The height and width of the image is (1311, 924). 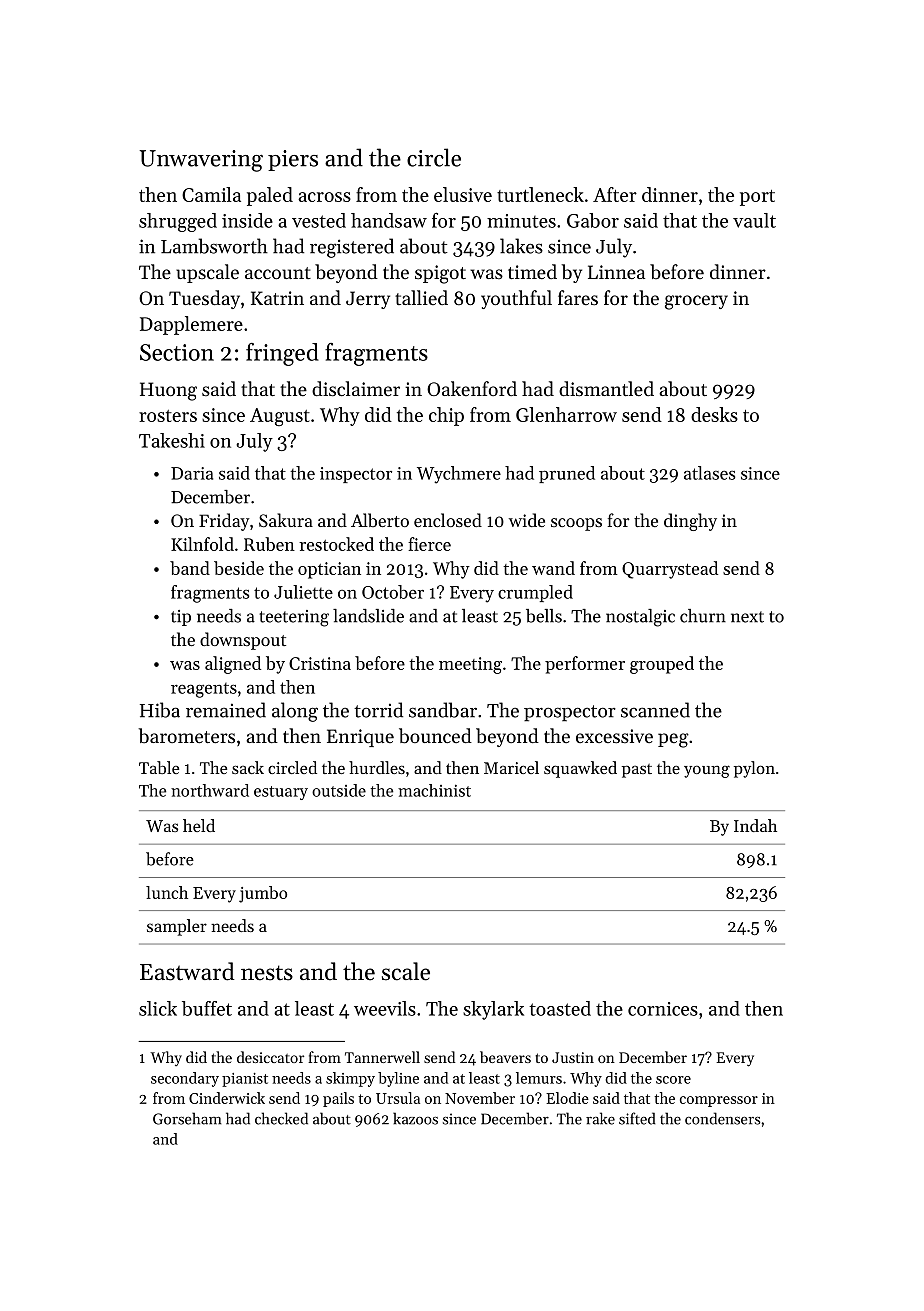 What do you see at coordinates (248, 767) in the image?
I see `sack` at bounding box center [248, 767].
